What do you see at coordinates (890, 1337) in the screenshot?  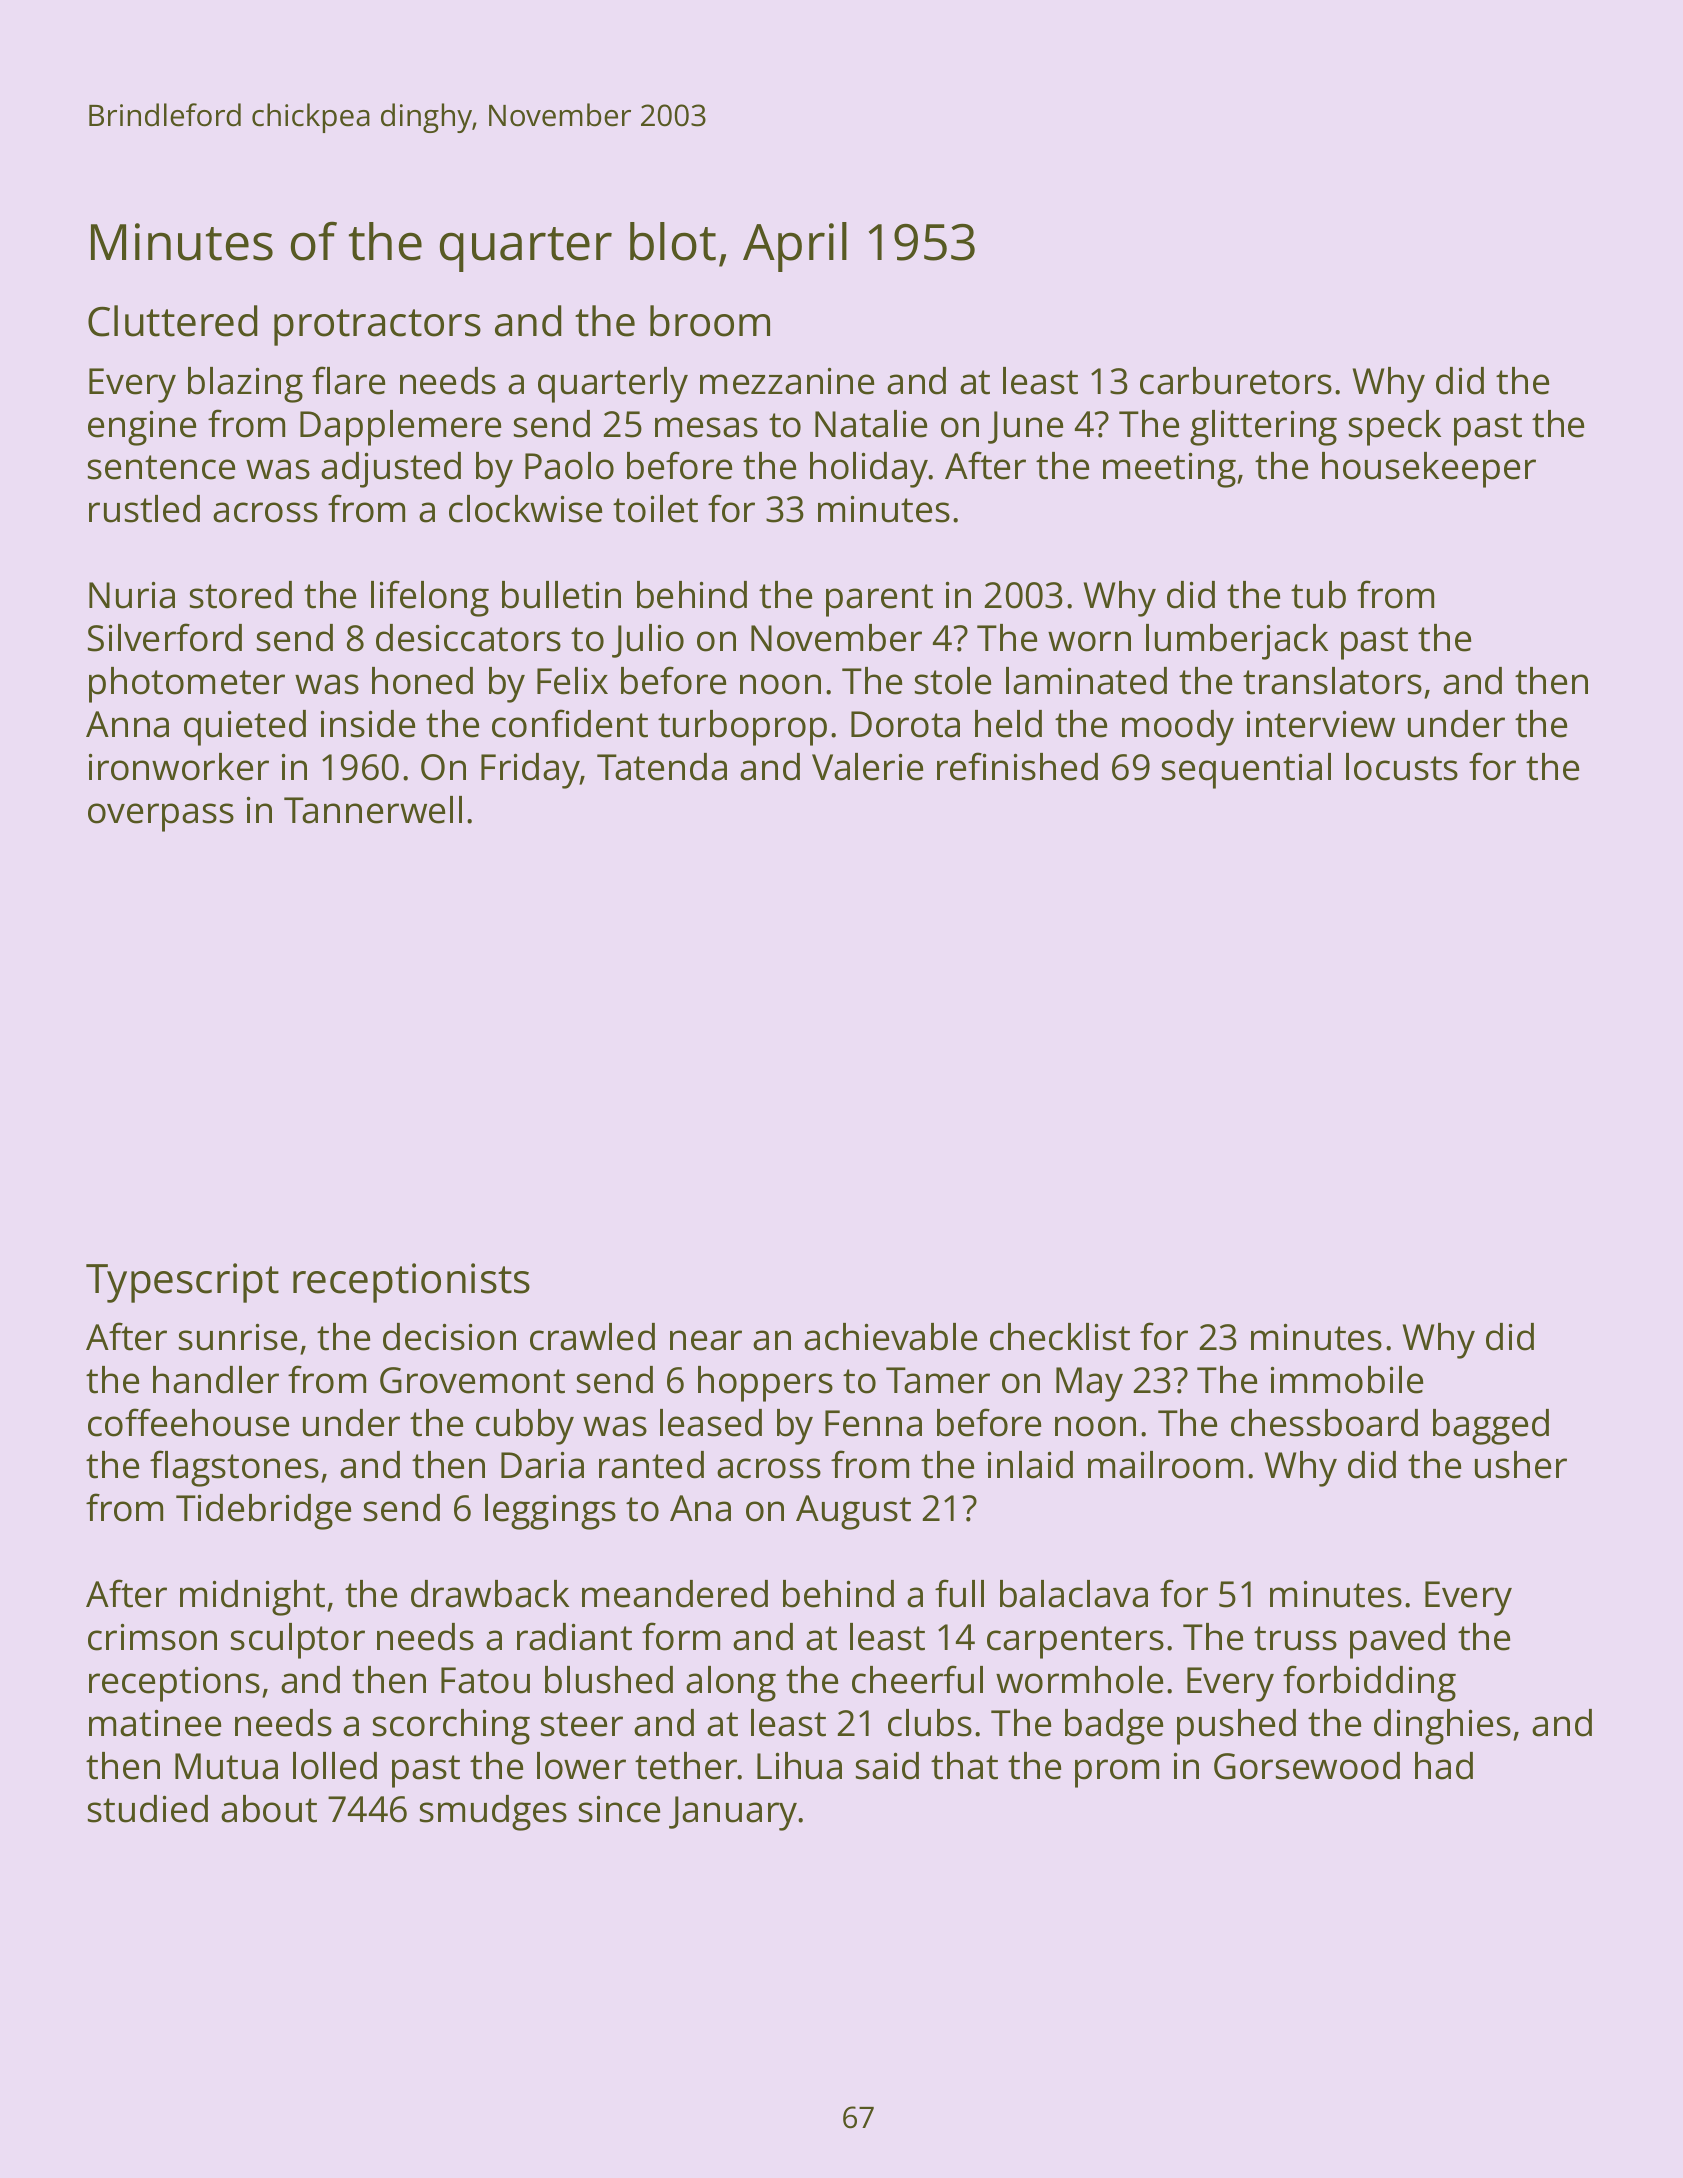 I see `achievable` at bounding box center [890, 1337].
